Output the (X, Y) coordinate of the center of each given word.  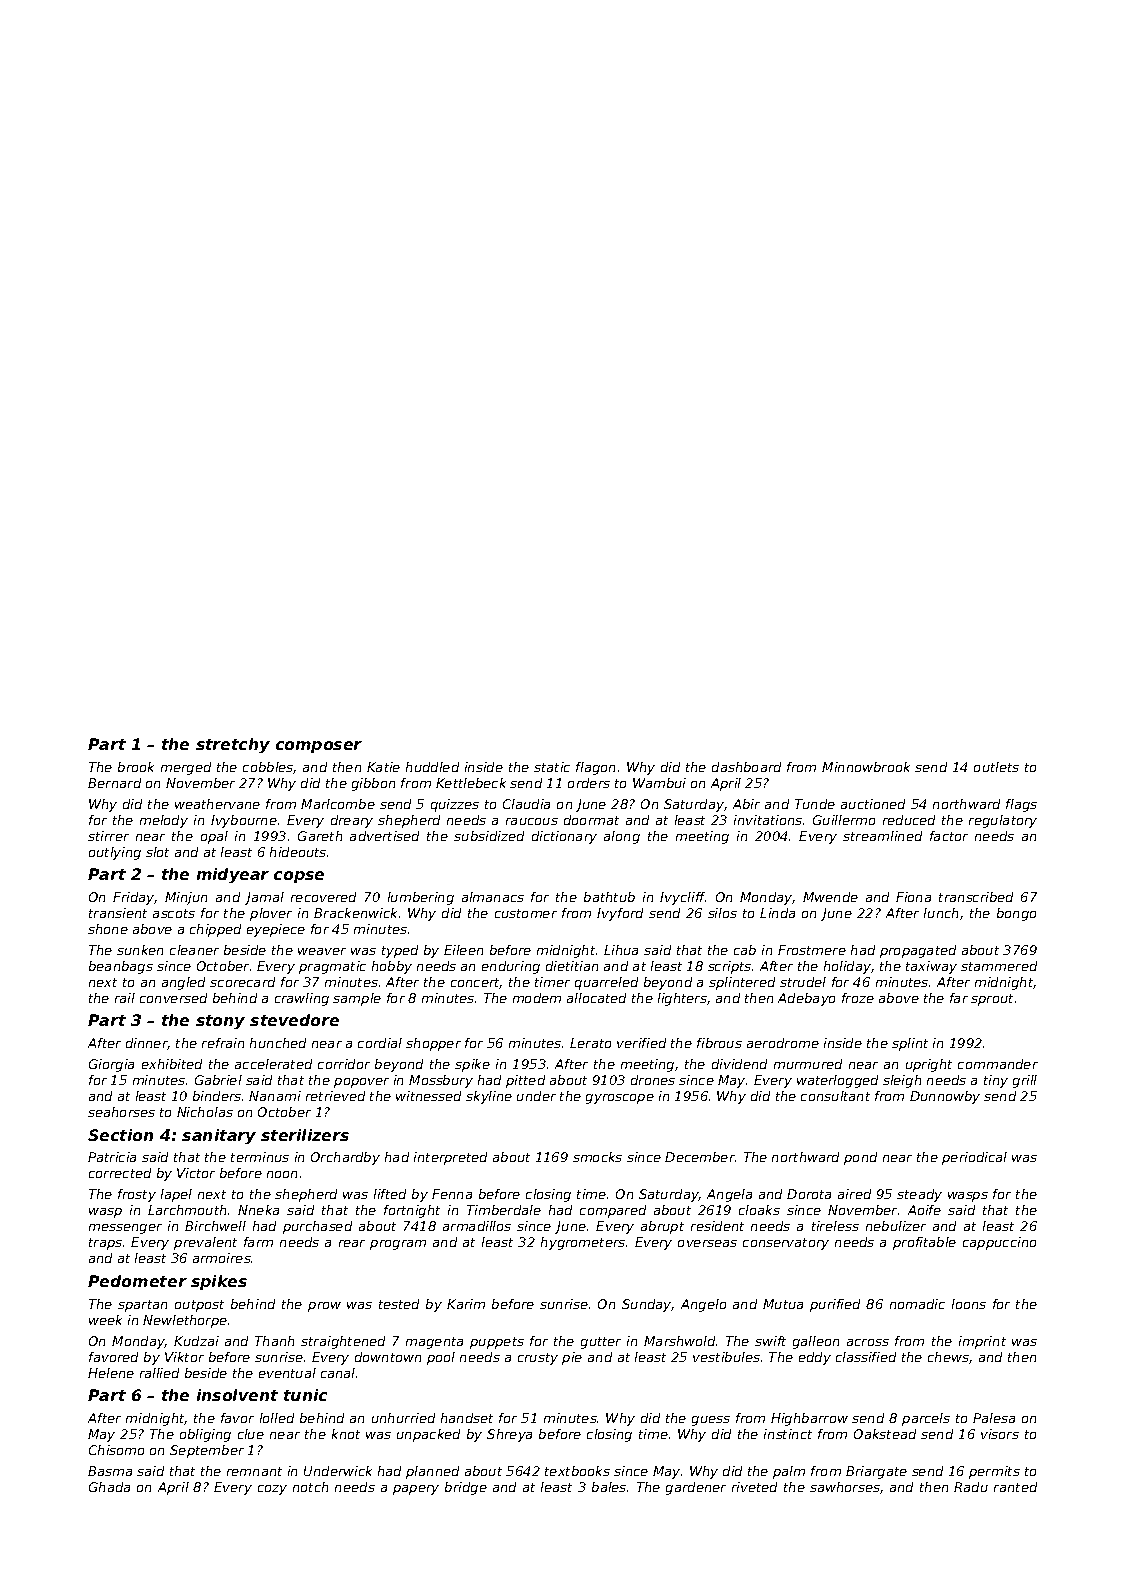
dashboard (746, 767)
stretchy (233, 745)
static (552, 767)
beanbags (121, 967)
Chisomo (116, 1450)
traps (105, 1244)
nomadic (917, 1304)
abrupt (662, 1227)
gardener (696, 1488)
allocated (596, 998)
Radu (971, 1487)
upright (929, 1065)
